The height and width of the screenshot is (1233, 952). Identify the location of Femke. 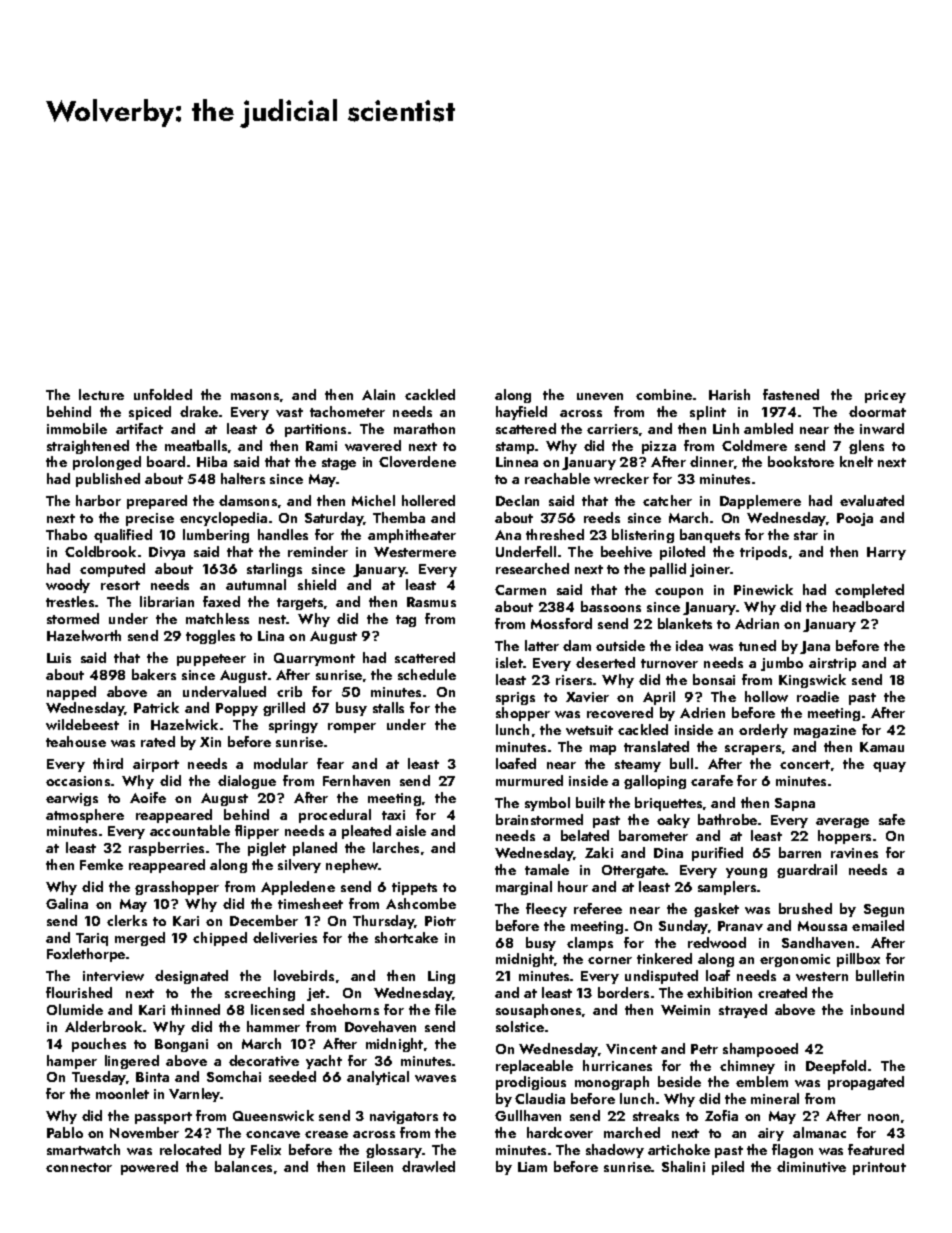
(101, 864).
